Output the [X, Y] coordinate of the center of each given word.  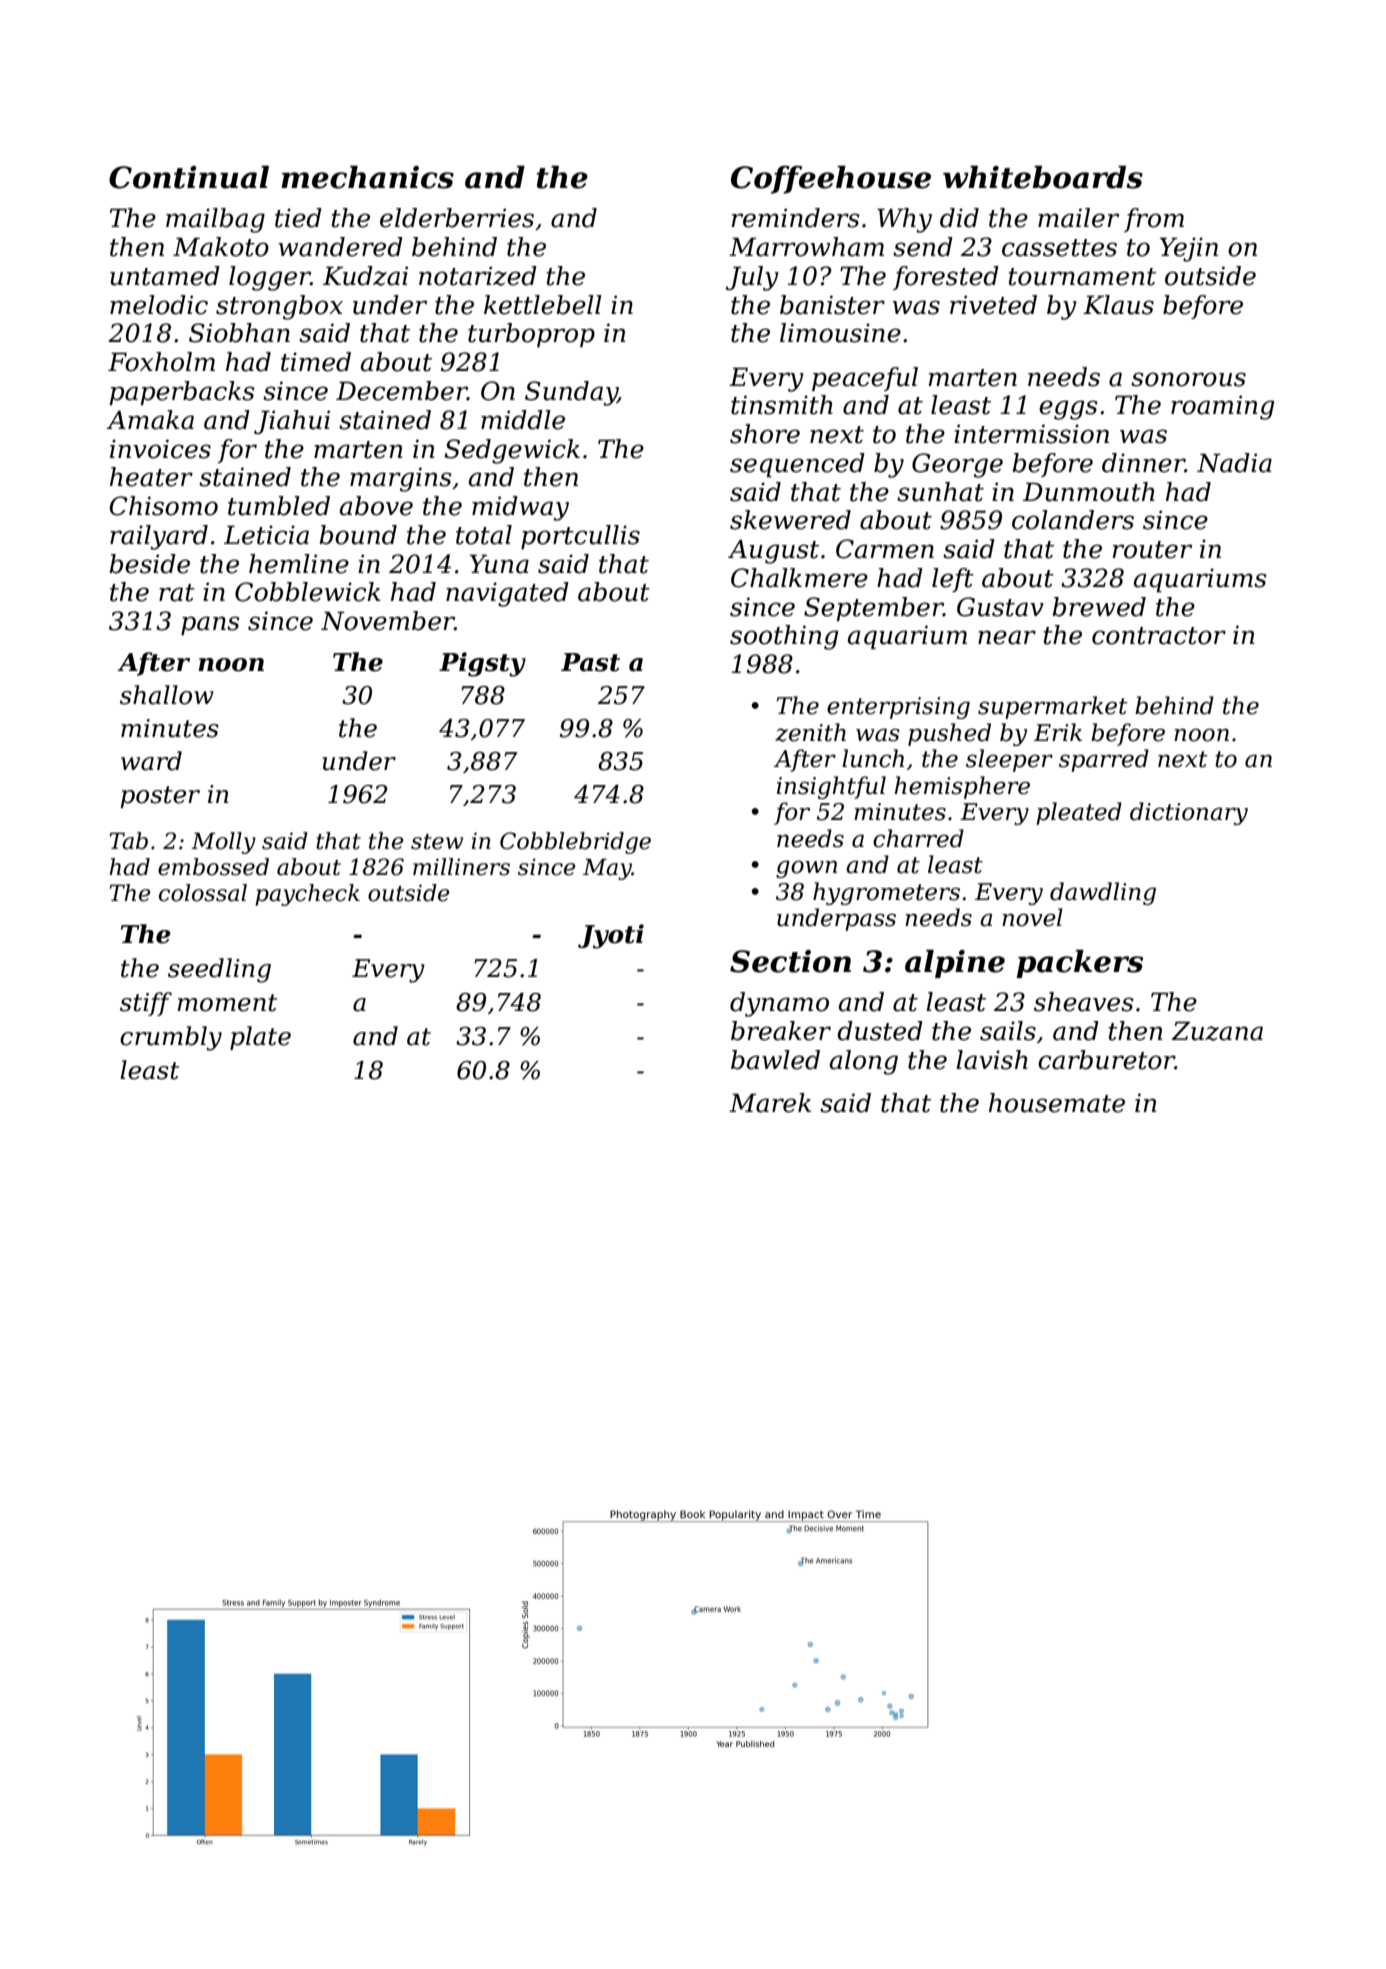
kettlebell [543, 305]
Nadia [1234, 463]
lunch [873, 758]
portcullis [580, 537]
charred [918, 838]
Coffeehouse [831, 179]
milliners [461, 867]
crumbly [171, 1038]
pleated [1079, 813]
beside [149, 564]
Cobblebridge [575, 843]
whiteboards [1043, 177]
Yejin [1189, 249]
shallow [167, 695]
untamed [165, 276]
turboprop [531, 335]
